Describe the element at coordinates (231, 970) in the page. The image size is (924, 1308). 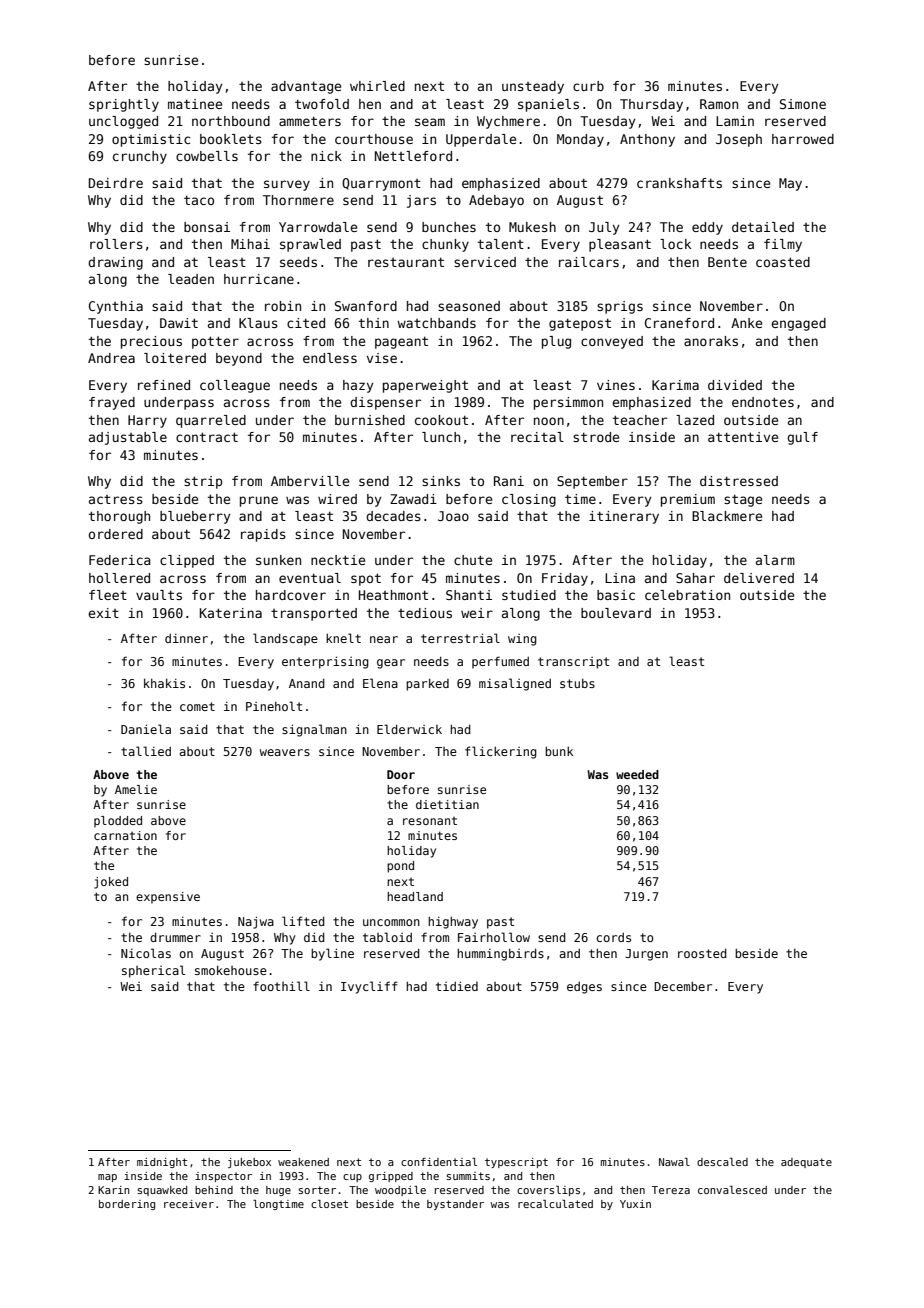
I see `smokehouse` at that location.
